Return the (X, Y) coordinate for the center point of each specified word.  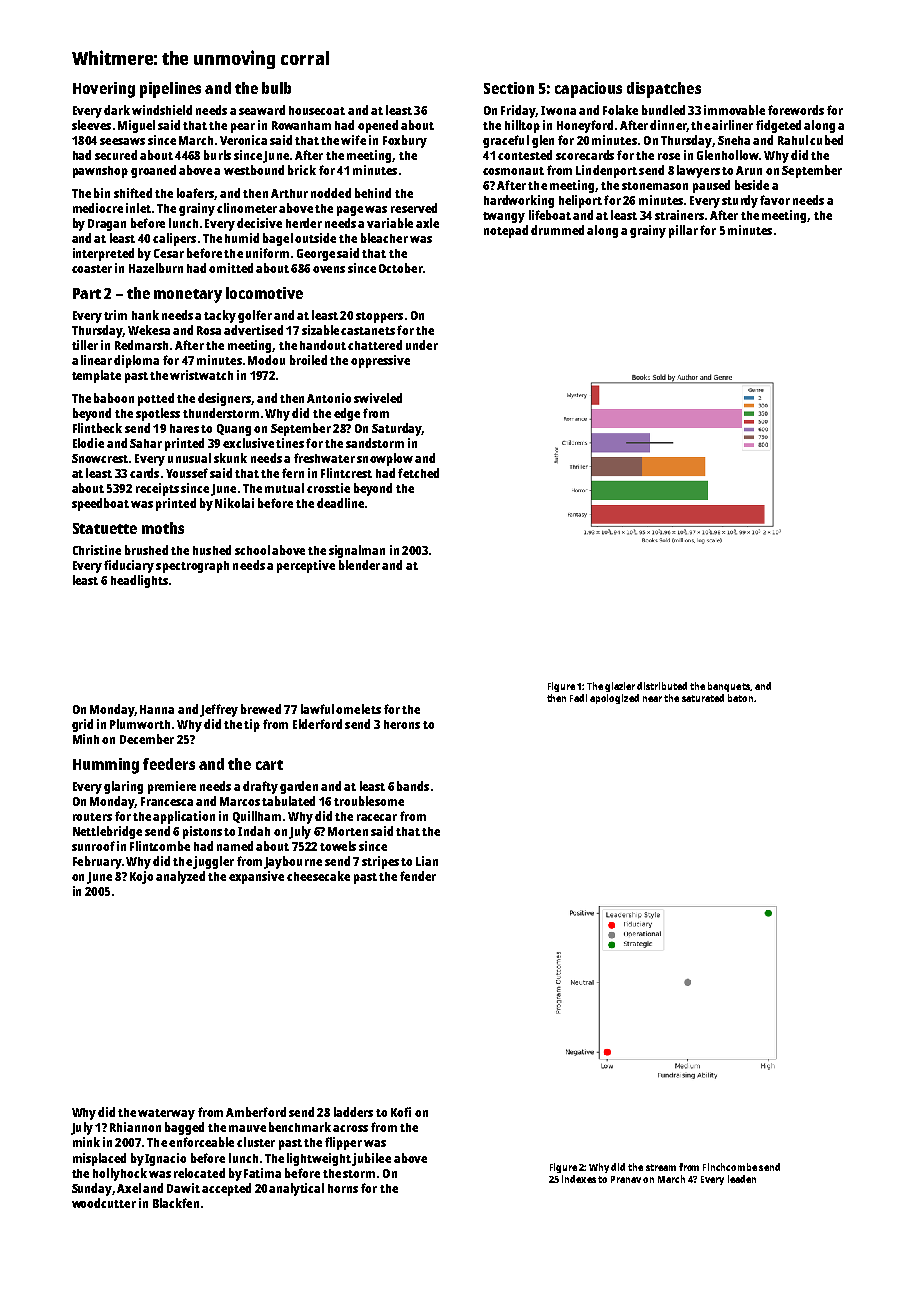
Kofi (401, 1112)
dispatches (664, 90)
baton (740, 698)
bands (413, 786)
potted (156, 399)
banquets (729, 687)
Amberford (256, 1112)
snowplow (385, 459)
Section (509, 88)
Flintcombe (160, 846)
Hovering (104, 90)
